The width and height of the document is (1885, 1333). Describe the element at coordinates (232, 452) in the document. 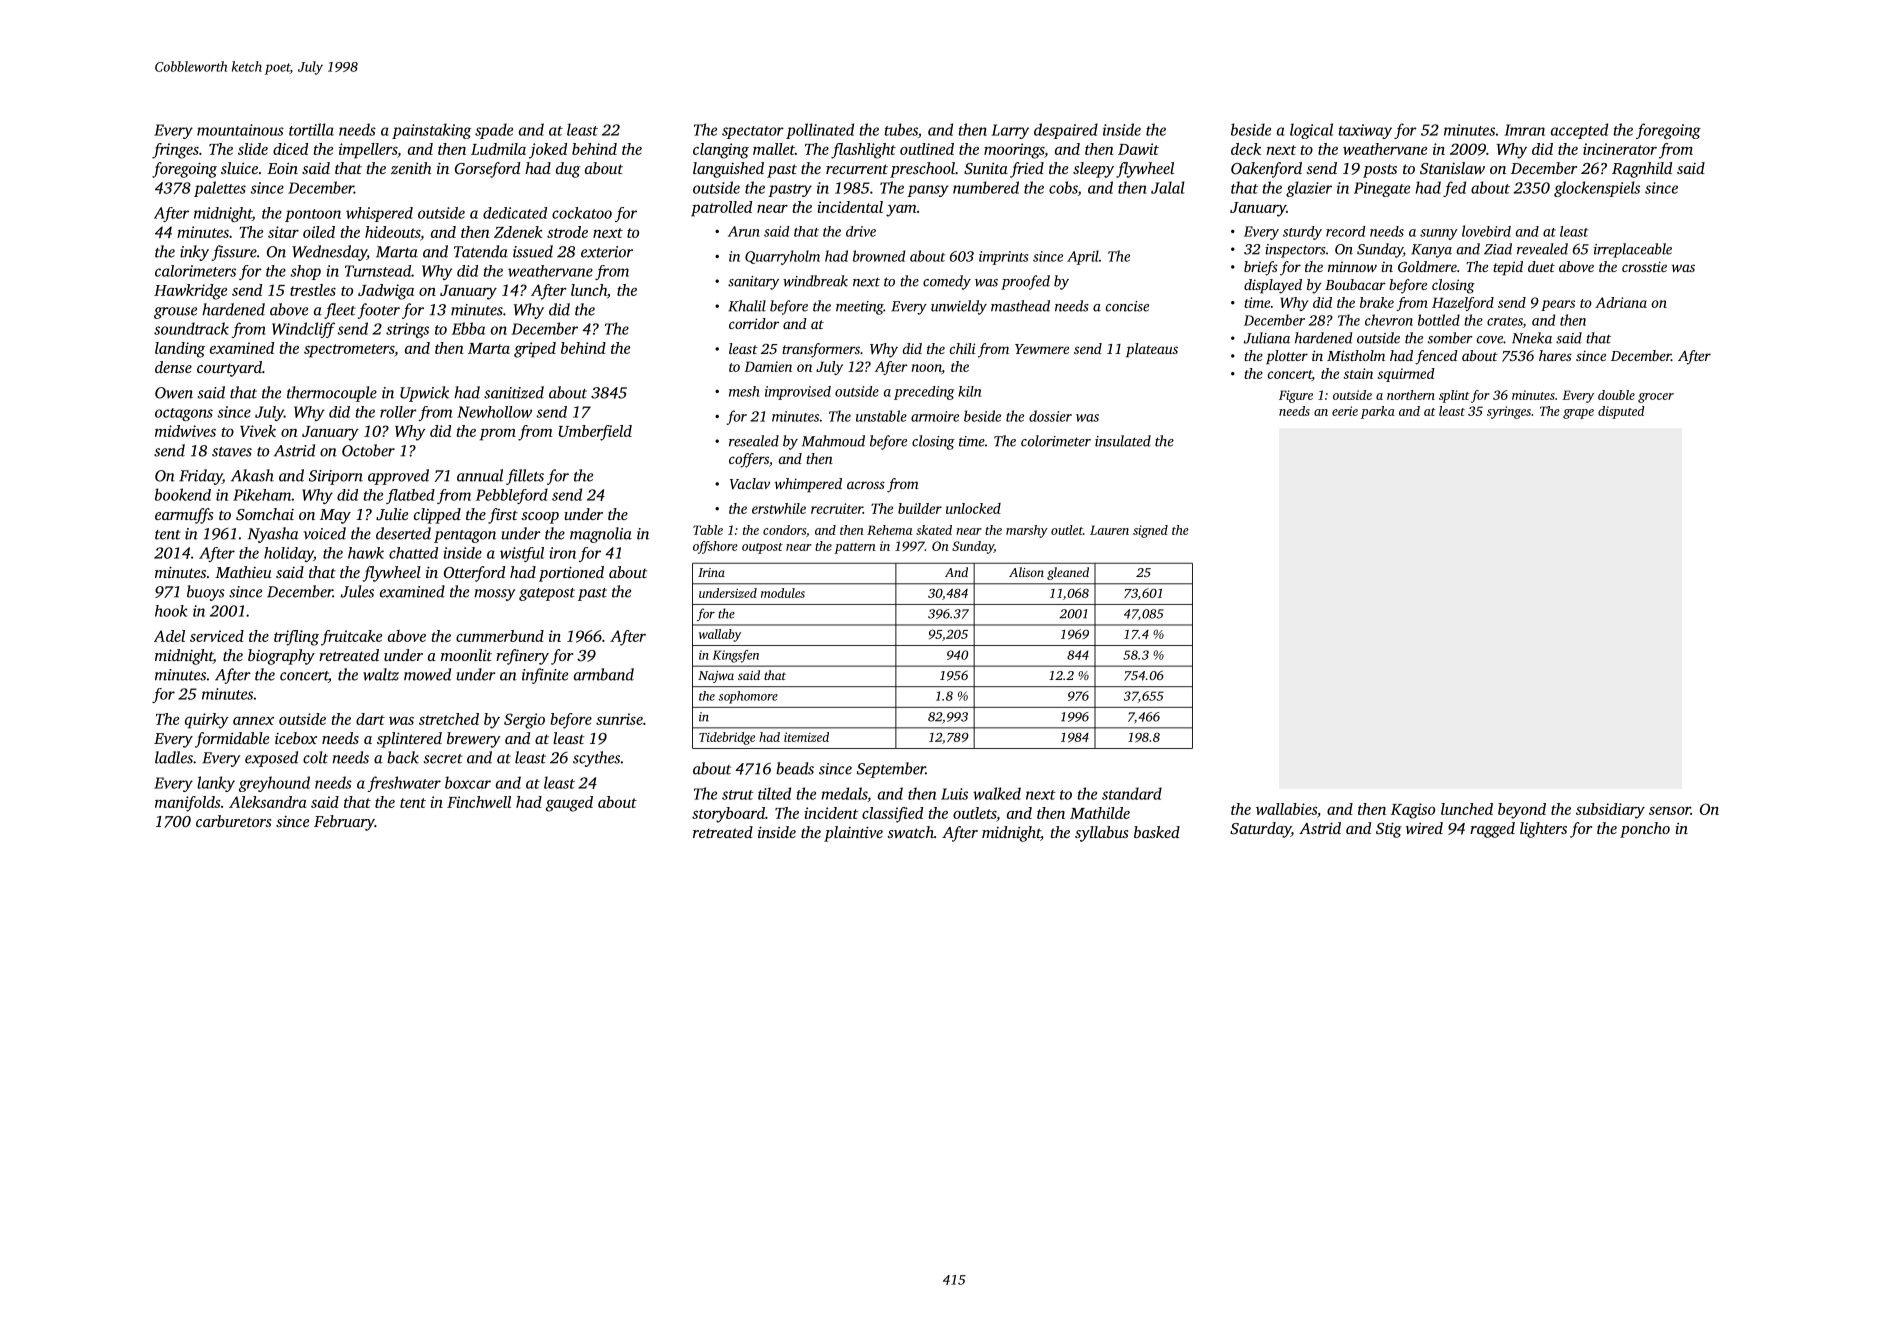

I see `staves` at that location.
